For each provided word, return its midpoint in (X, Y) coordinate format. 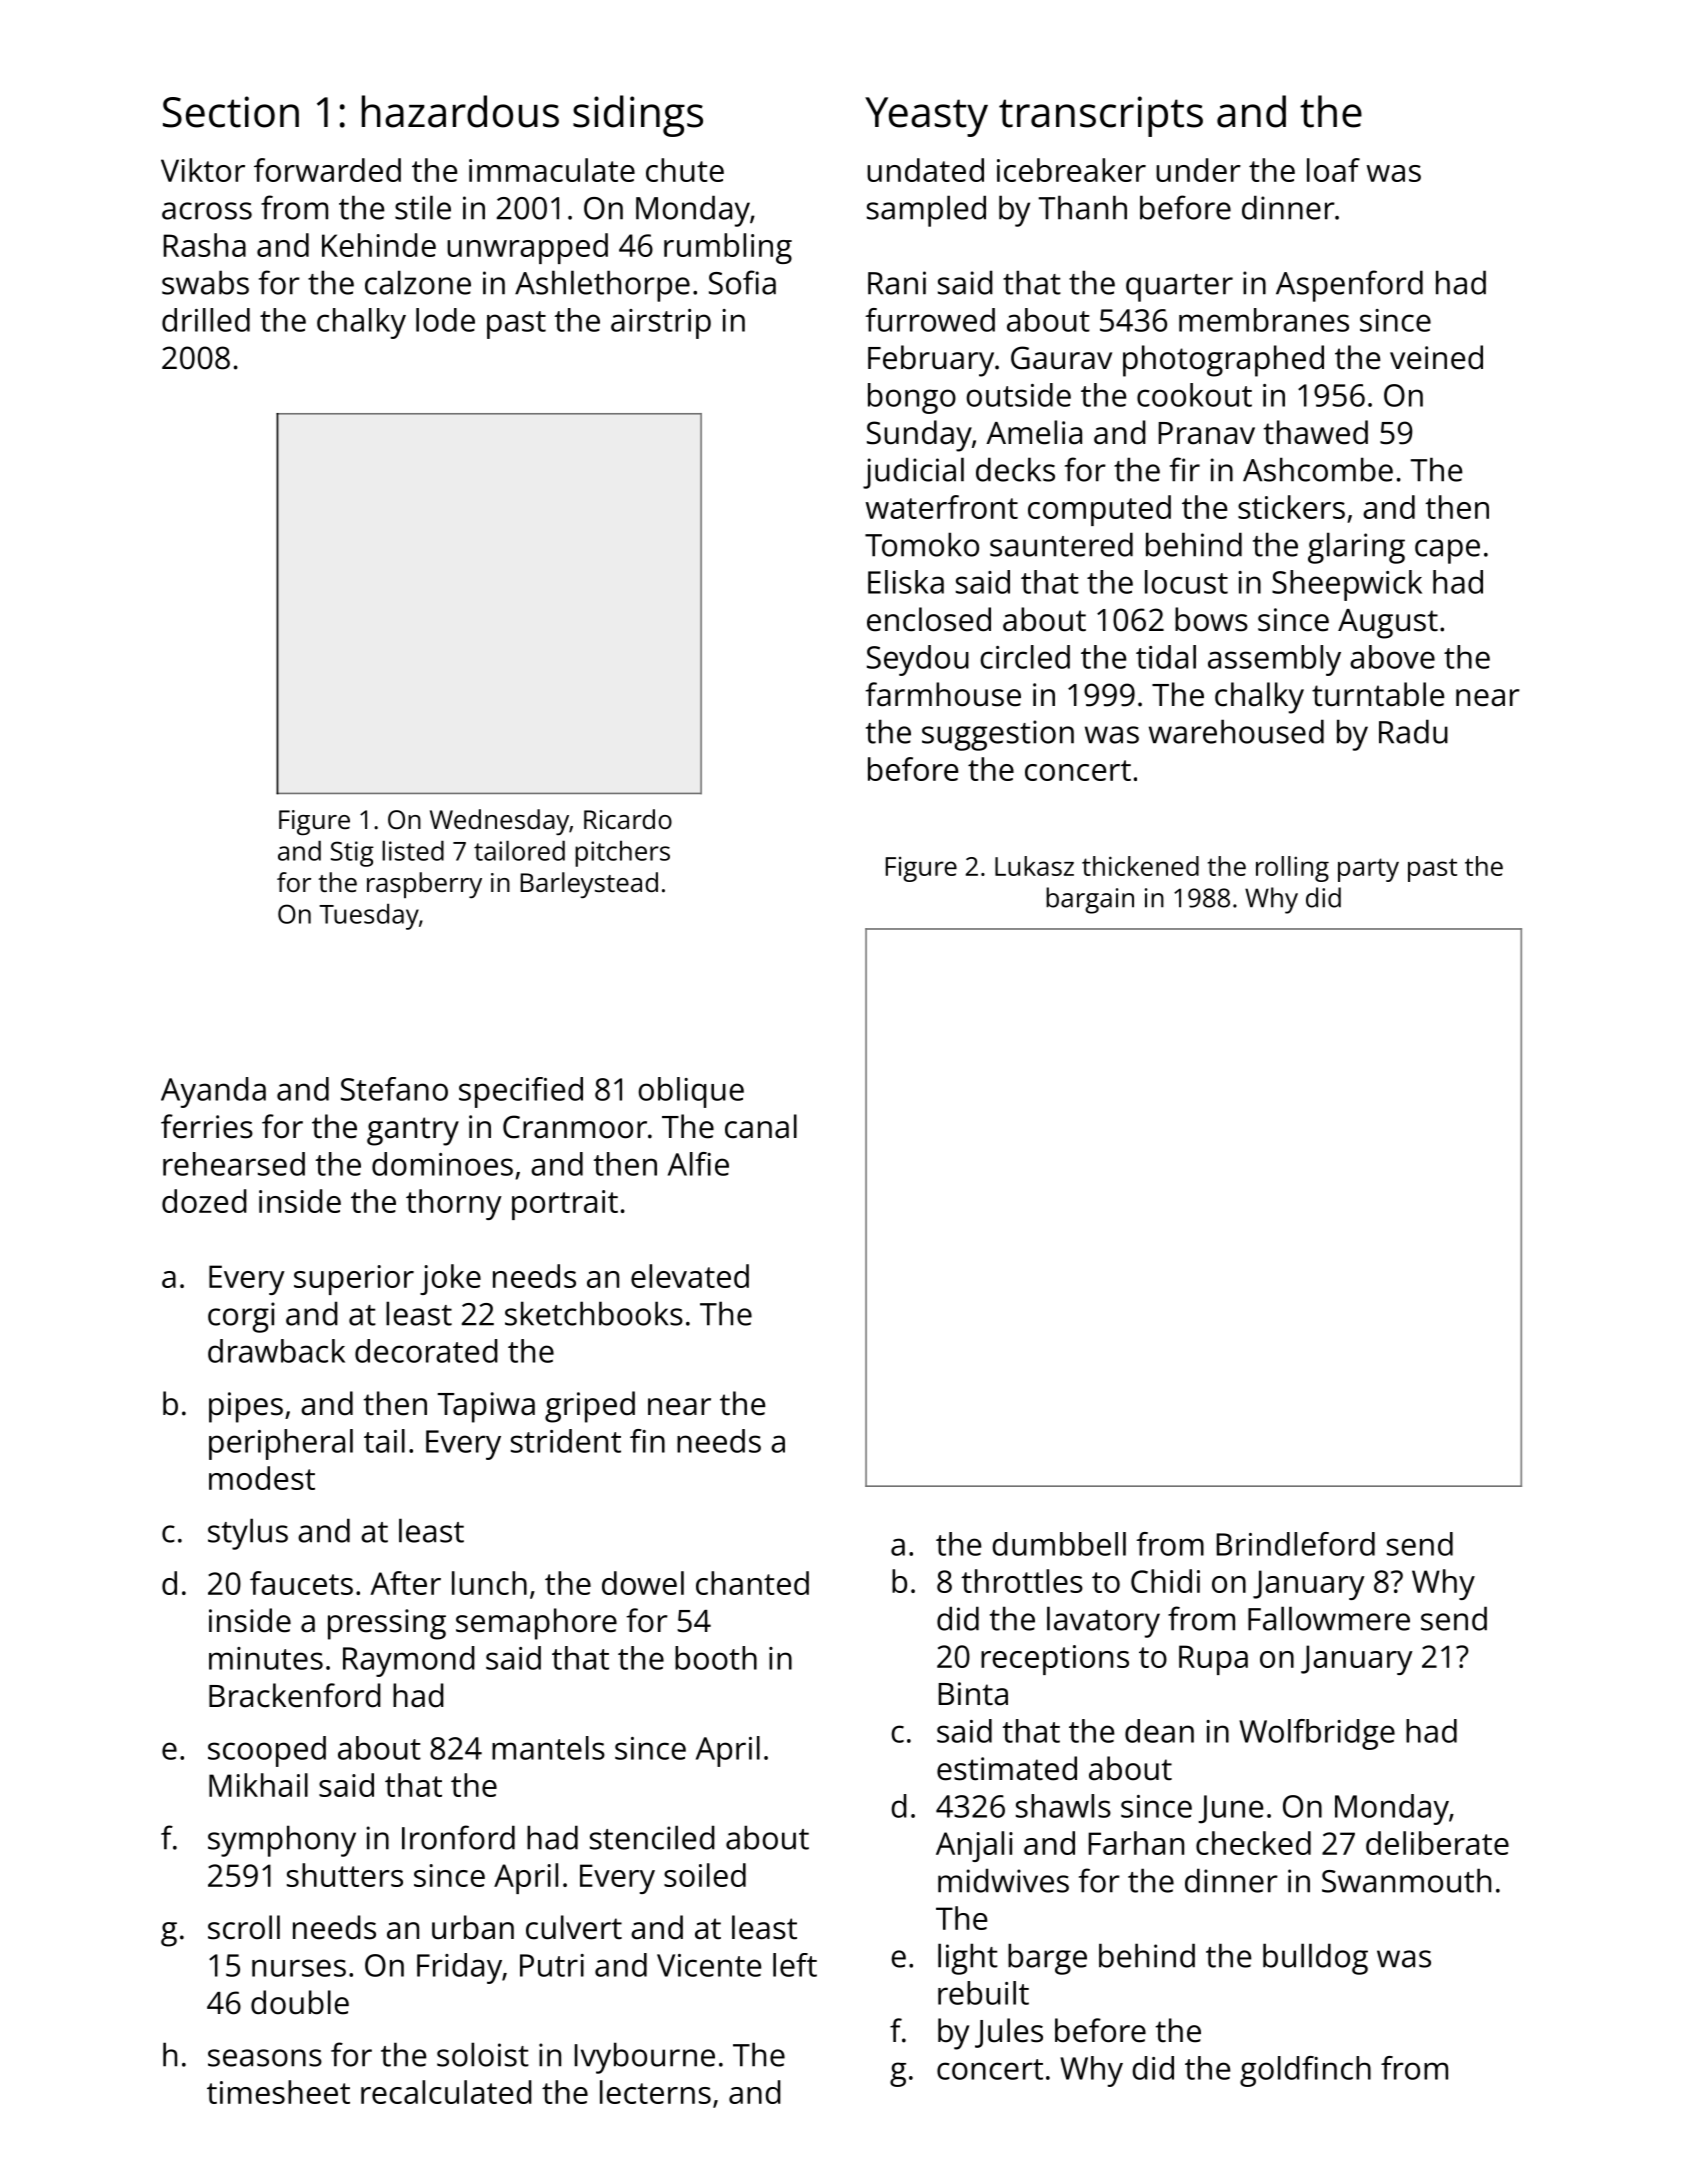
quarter (1179, 288)
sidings (638, 116)
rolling (1292, 869)
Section (231, 112)
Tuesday (369, 917)
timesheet (278, 2092)
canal (761, 1126)
